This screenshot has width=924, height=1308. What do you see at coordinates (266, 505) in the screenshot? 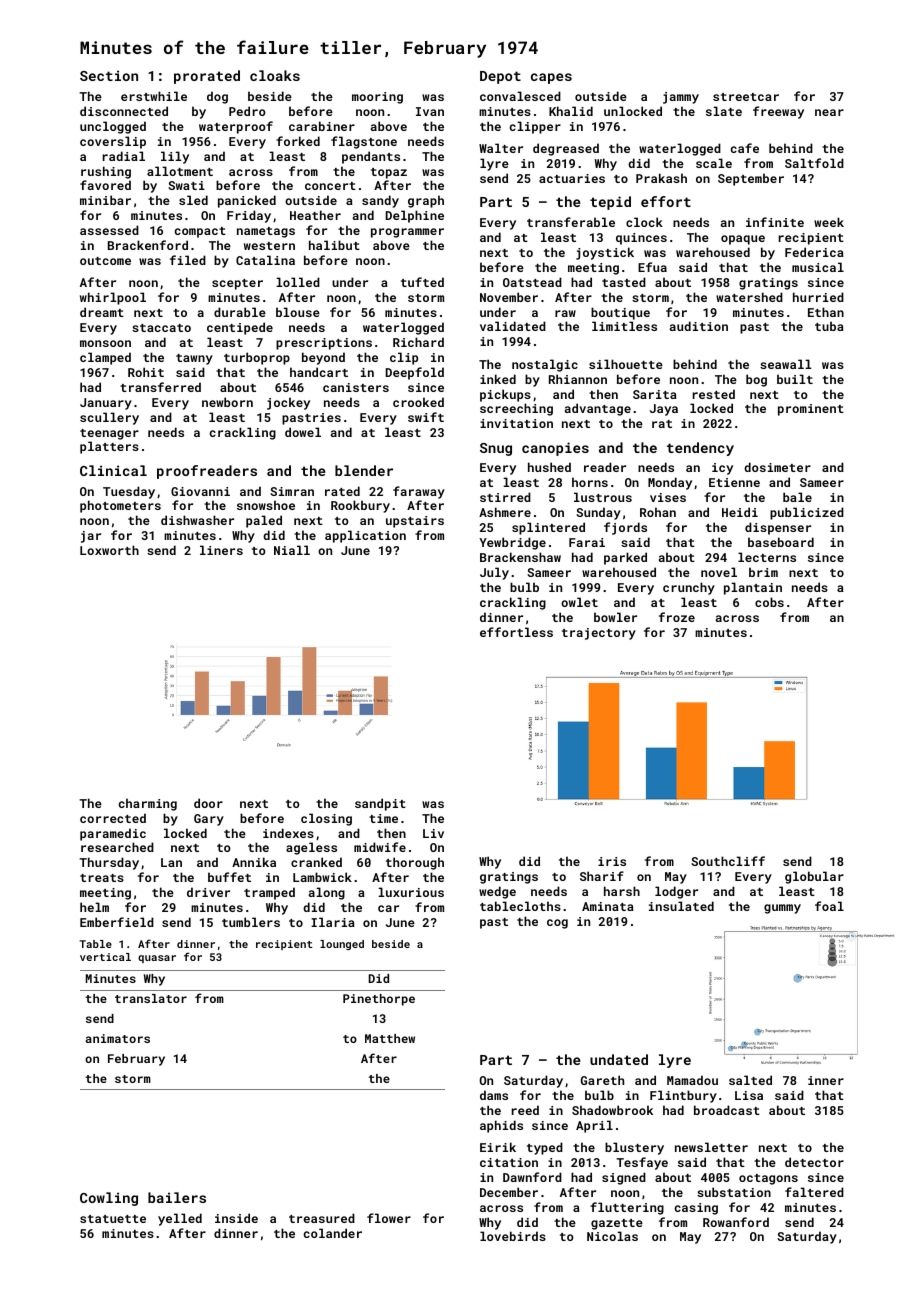
I see `snowshoe` at bounding box center [266, 505].
